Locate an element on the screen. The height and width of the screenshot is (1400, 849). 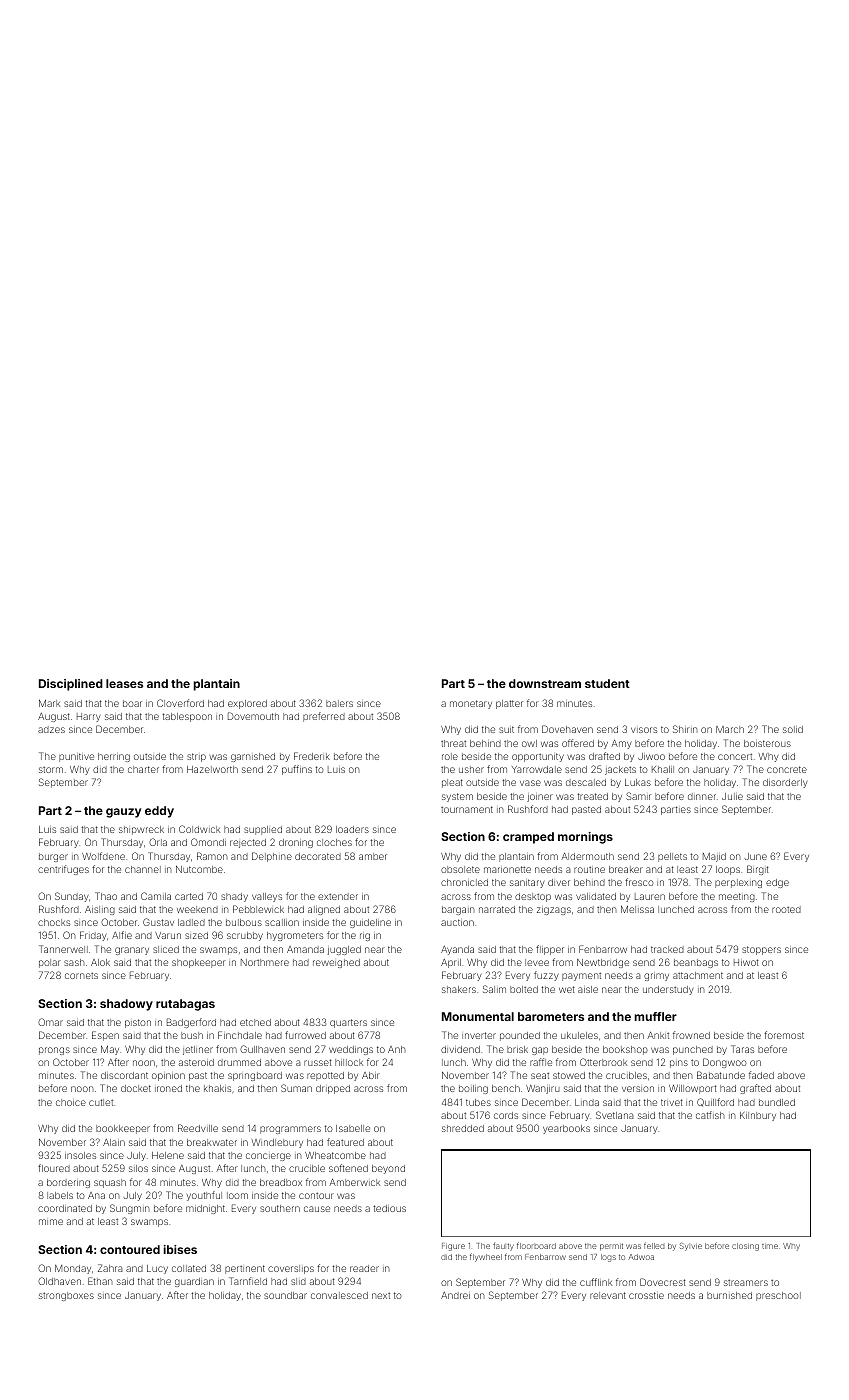
loaders is located at coordinates (352, 829).
